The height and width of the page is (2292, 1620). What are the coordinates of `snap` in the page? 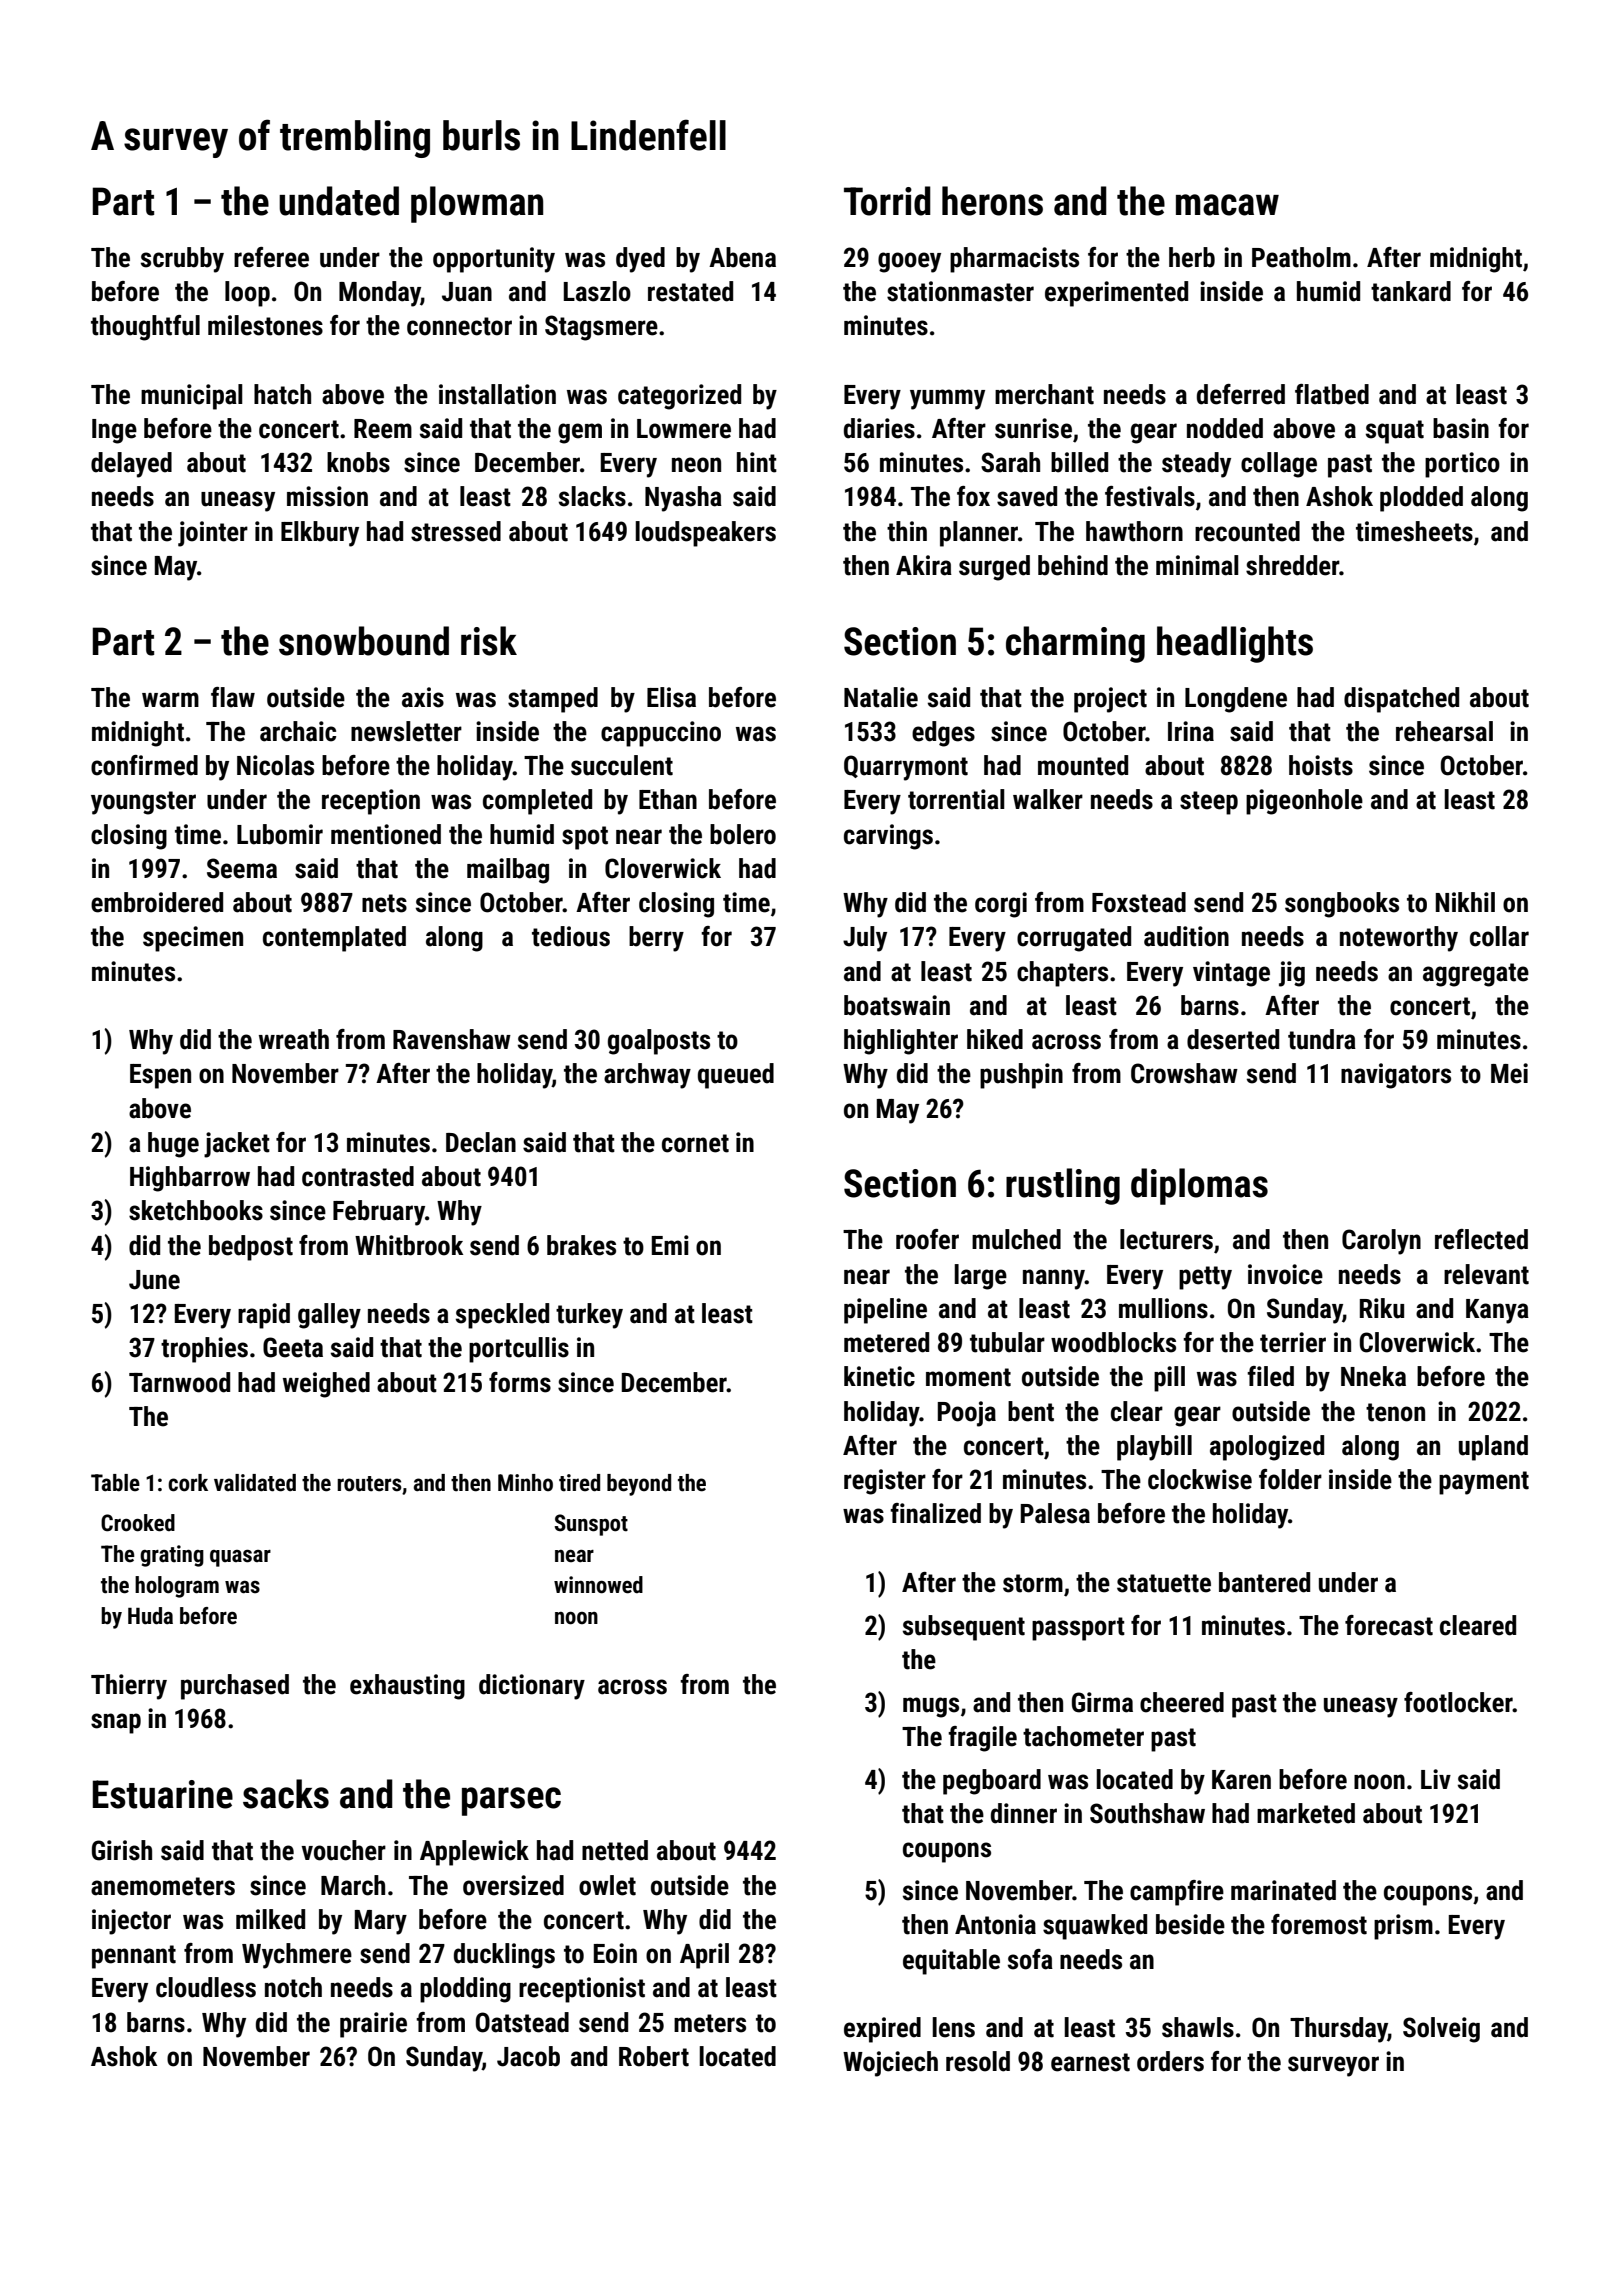 It's located at (116, 1723).
